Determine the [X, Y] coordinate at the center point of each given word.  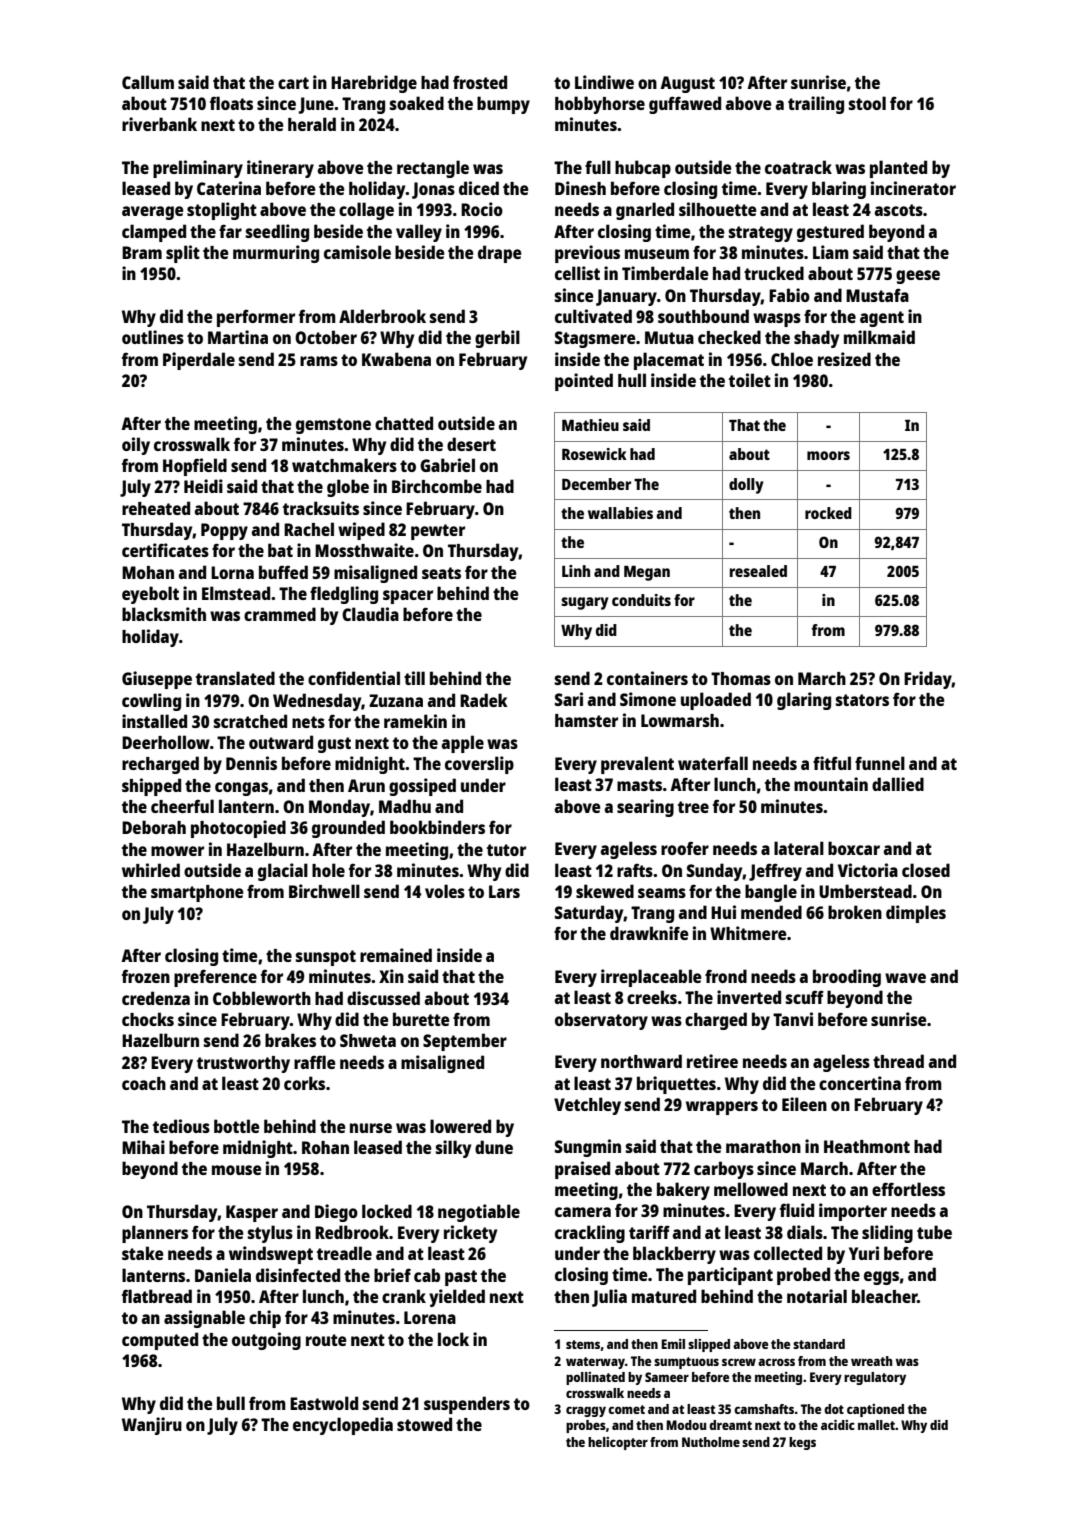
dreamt [730, 1425]
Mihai [143, 1147]
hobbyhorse [600, 105]
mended [771, 912]
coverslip [479, 765]
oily [136, 446]
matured [664, 1296]
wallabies [620, 513]
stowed [424, 1424]
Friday [928, 680]
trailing [816, 105]
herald [312, 124]
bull [231, 1403]
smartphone [197, 893]
